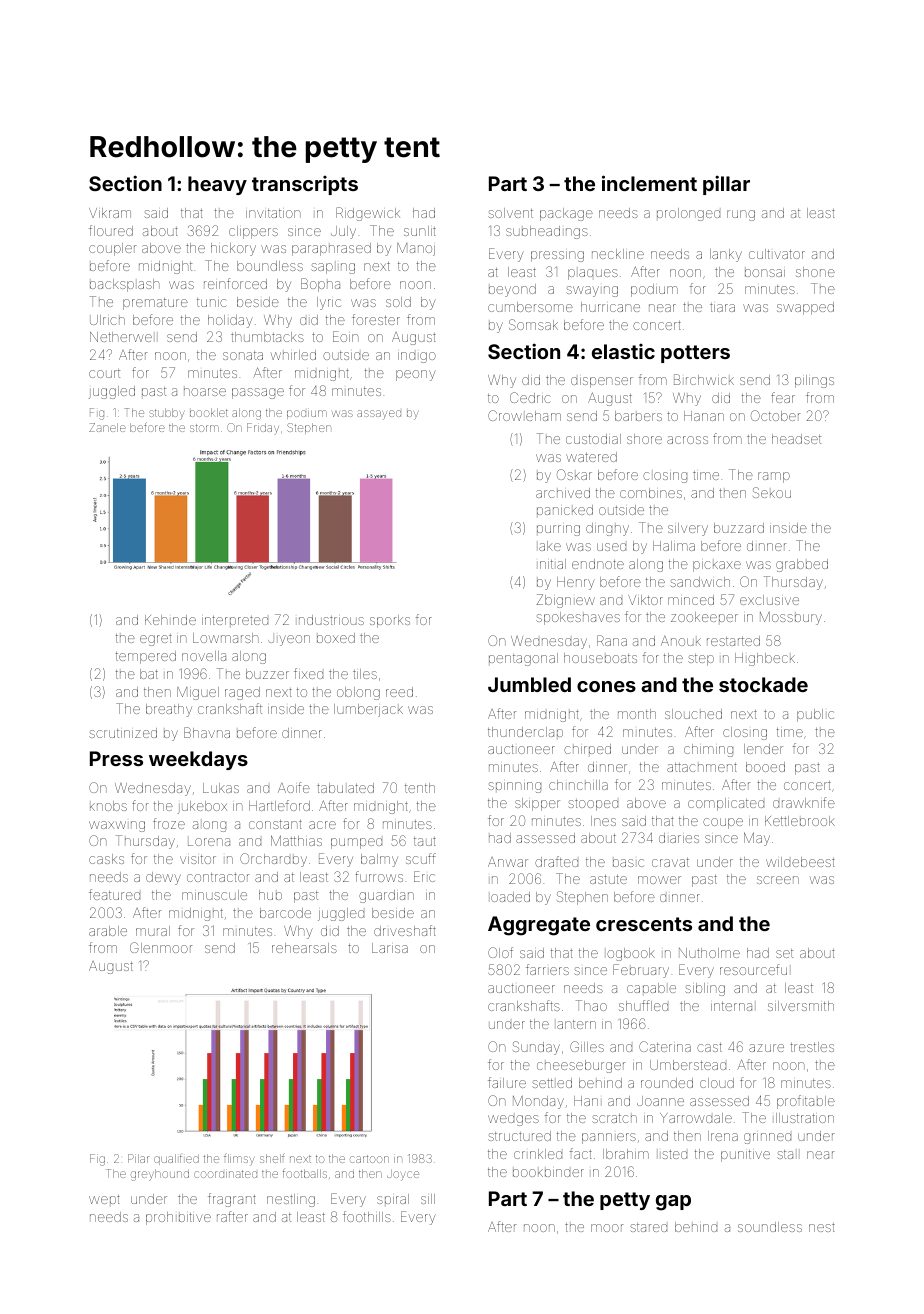 Image resolution: width=924 pixels, height=1314 pixels. Describe the element at coordinates (146, 657) in the image. I see `tempered` at that location.
